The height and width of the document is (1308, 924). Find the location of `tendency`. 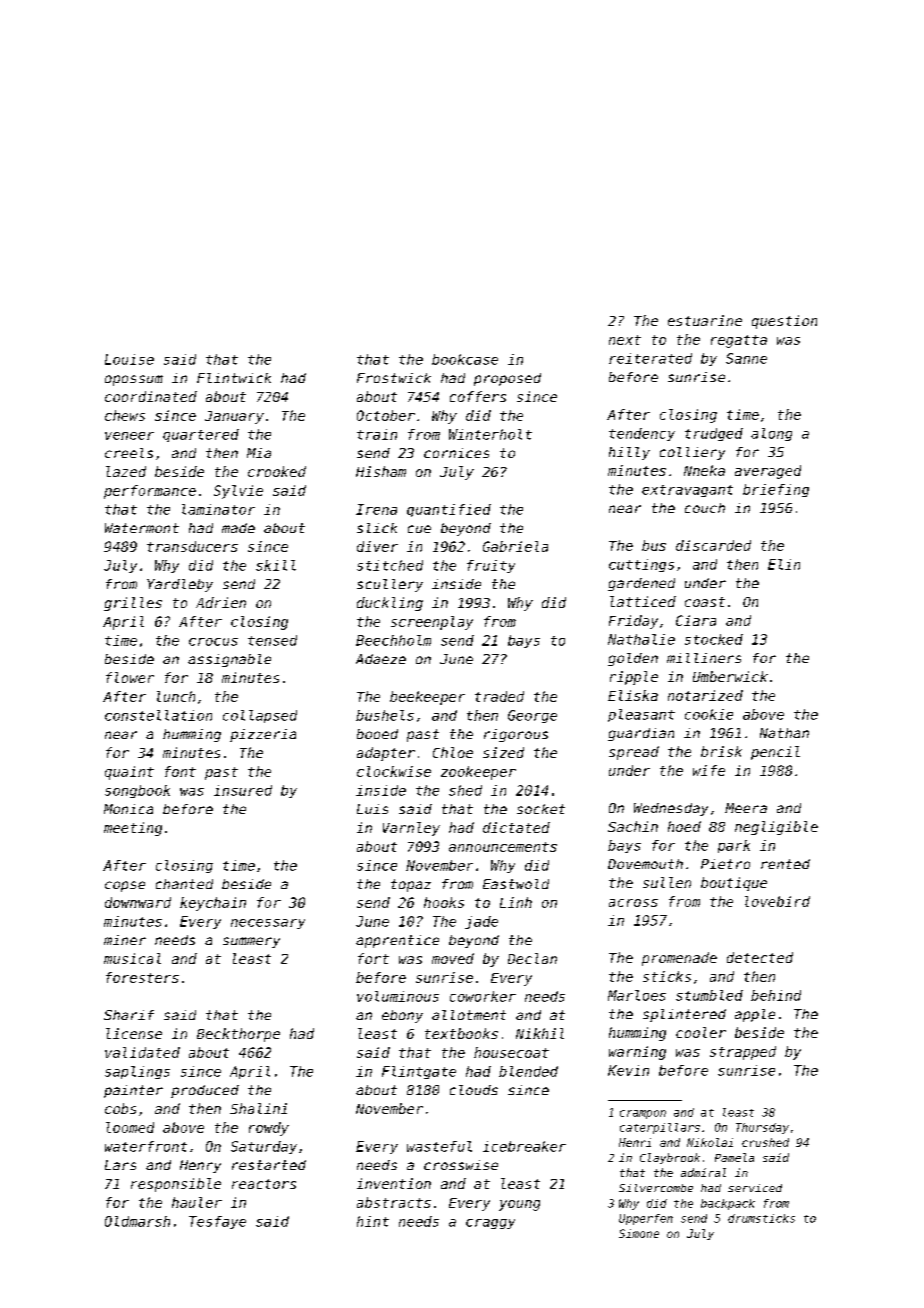

tendency is located at coordinates (642, 434).
